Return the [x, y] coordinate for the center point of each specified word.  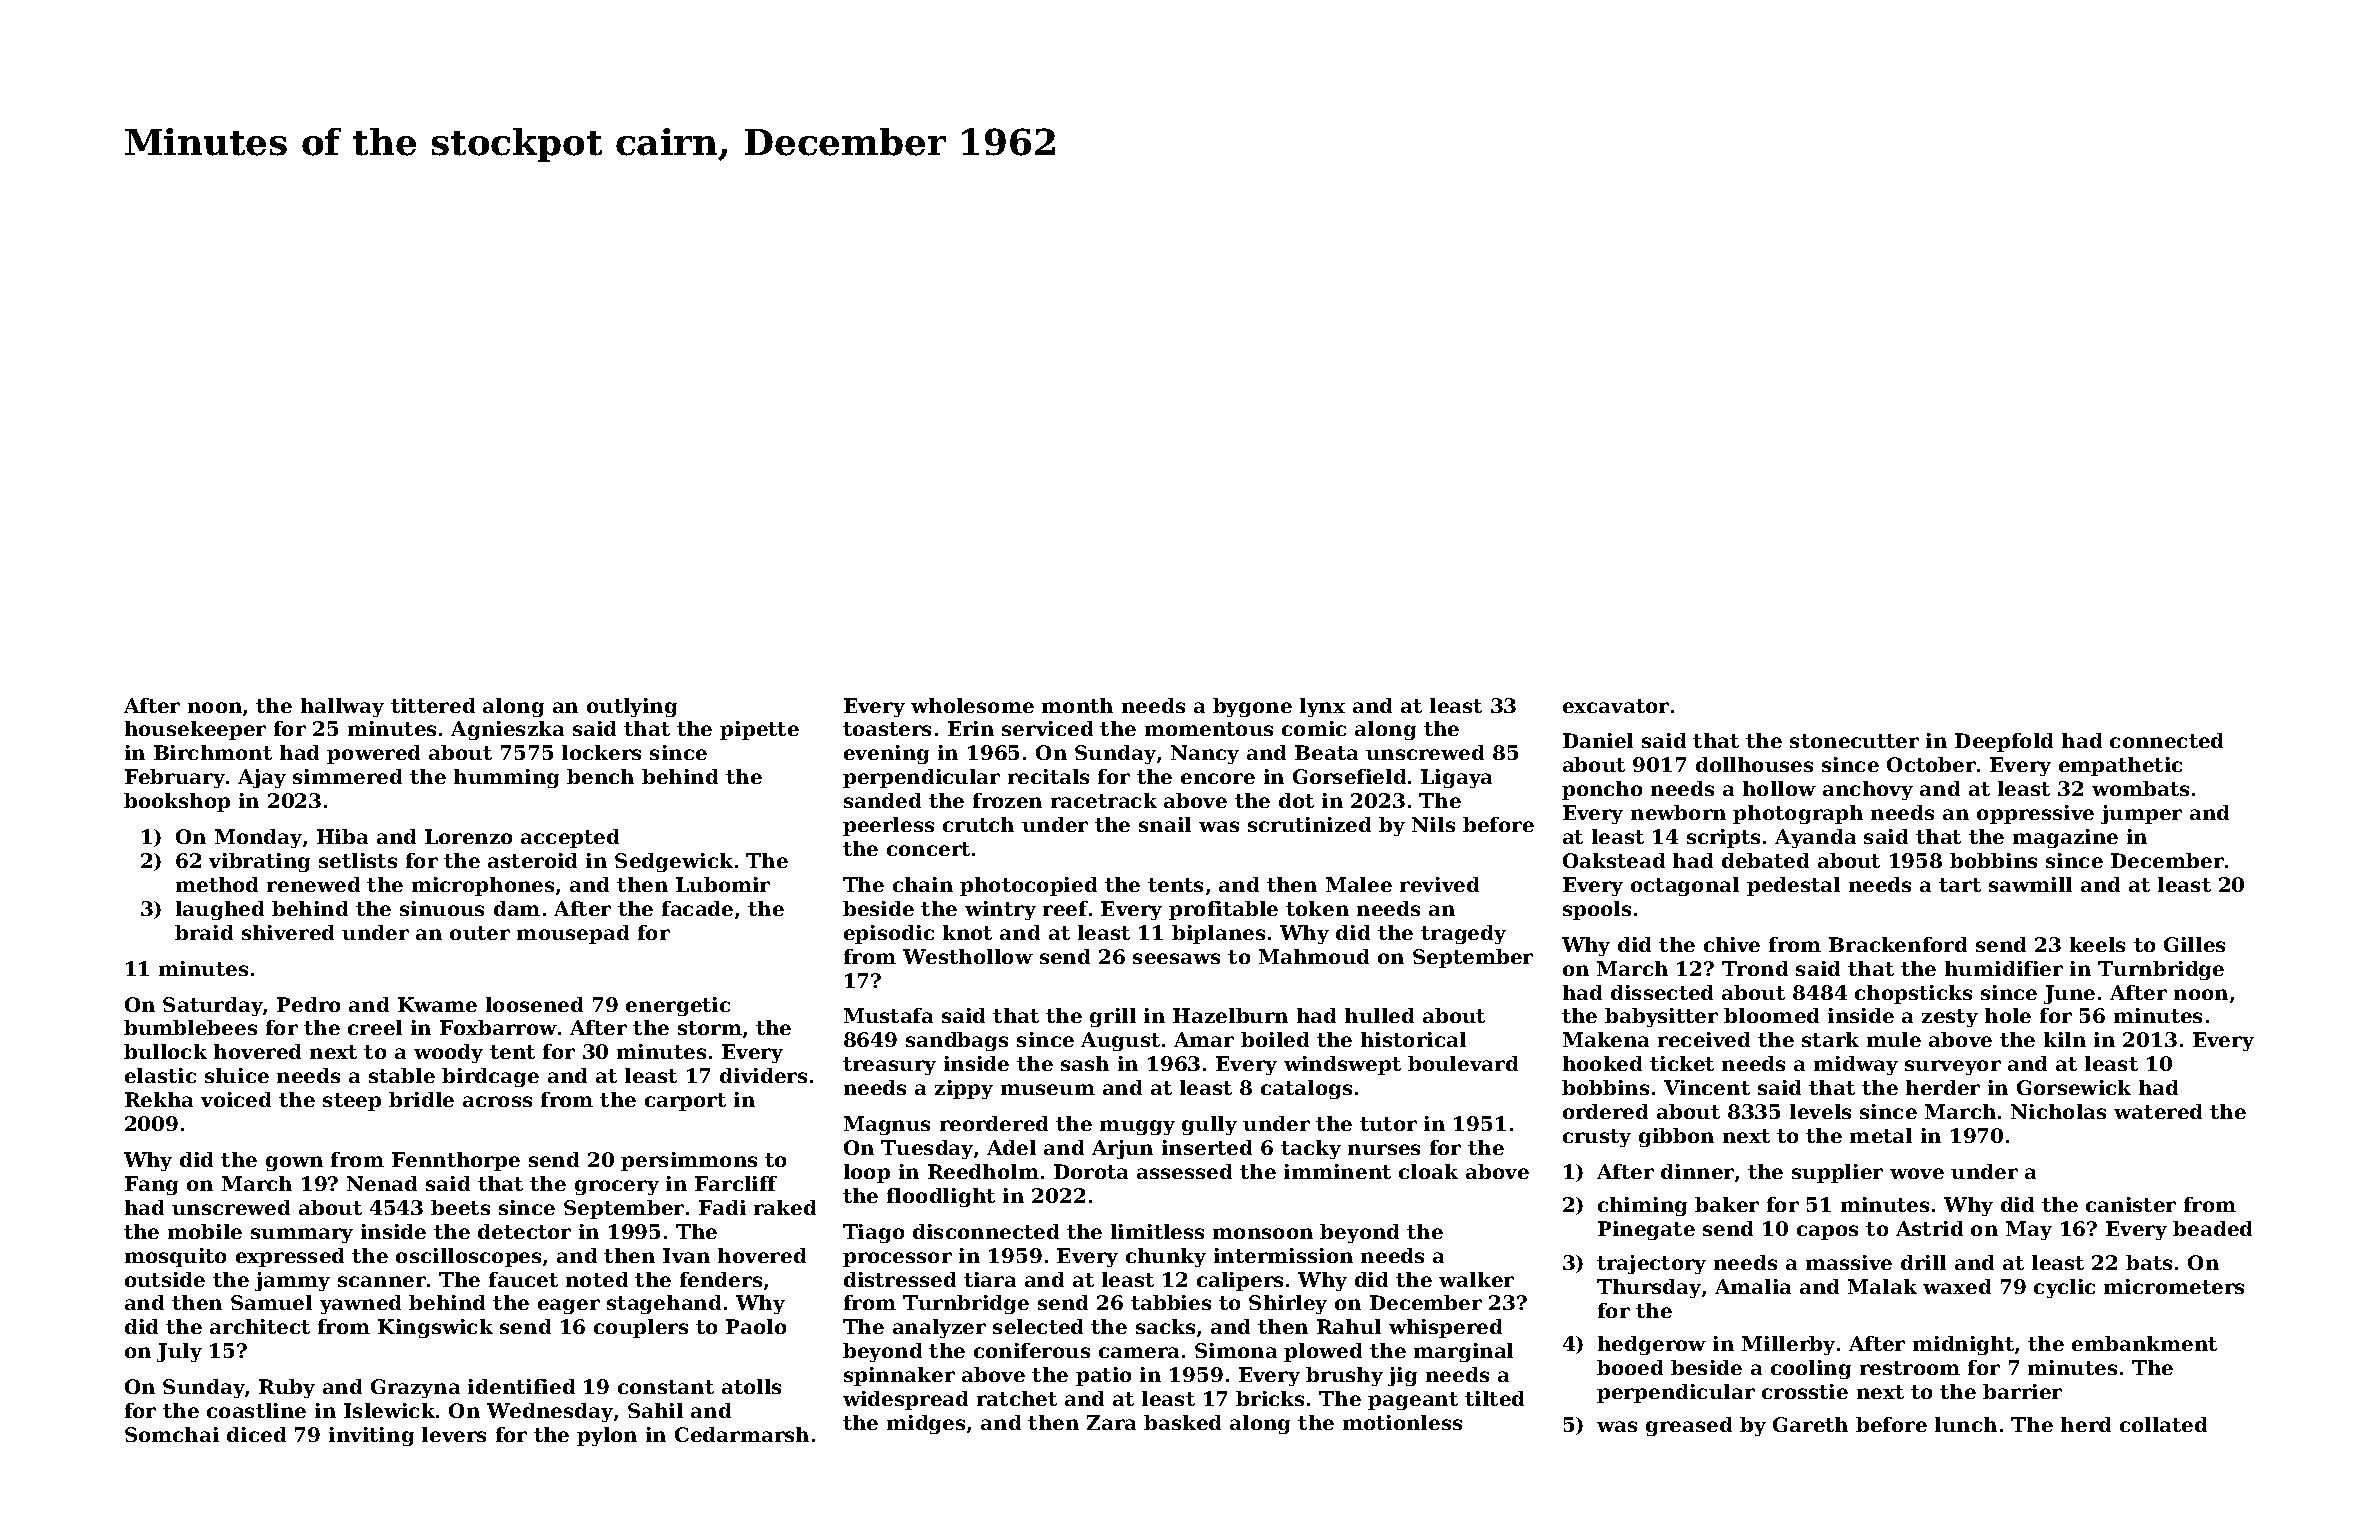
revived [1439, 884]
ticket [1682, 1063]
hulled [1379, 1015]
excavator [1616, 706]
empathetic [2120, 766]
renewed [313, 884]
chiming [1642, 1206]
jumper [2141, 814]
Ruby [287, 1388]
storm [710, 1028]
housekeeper [195, 730]
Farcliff [736, 1183]
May [2029, 1230]
